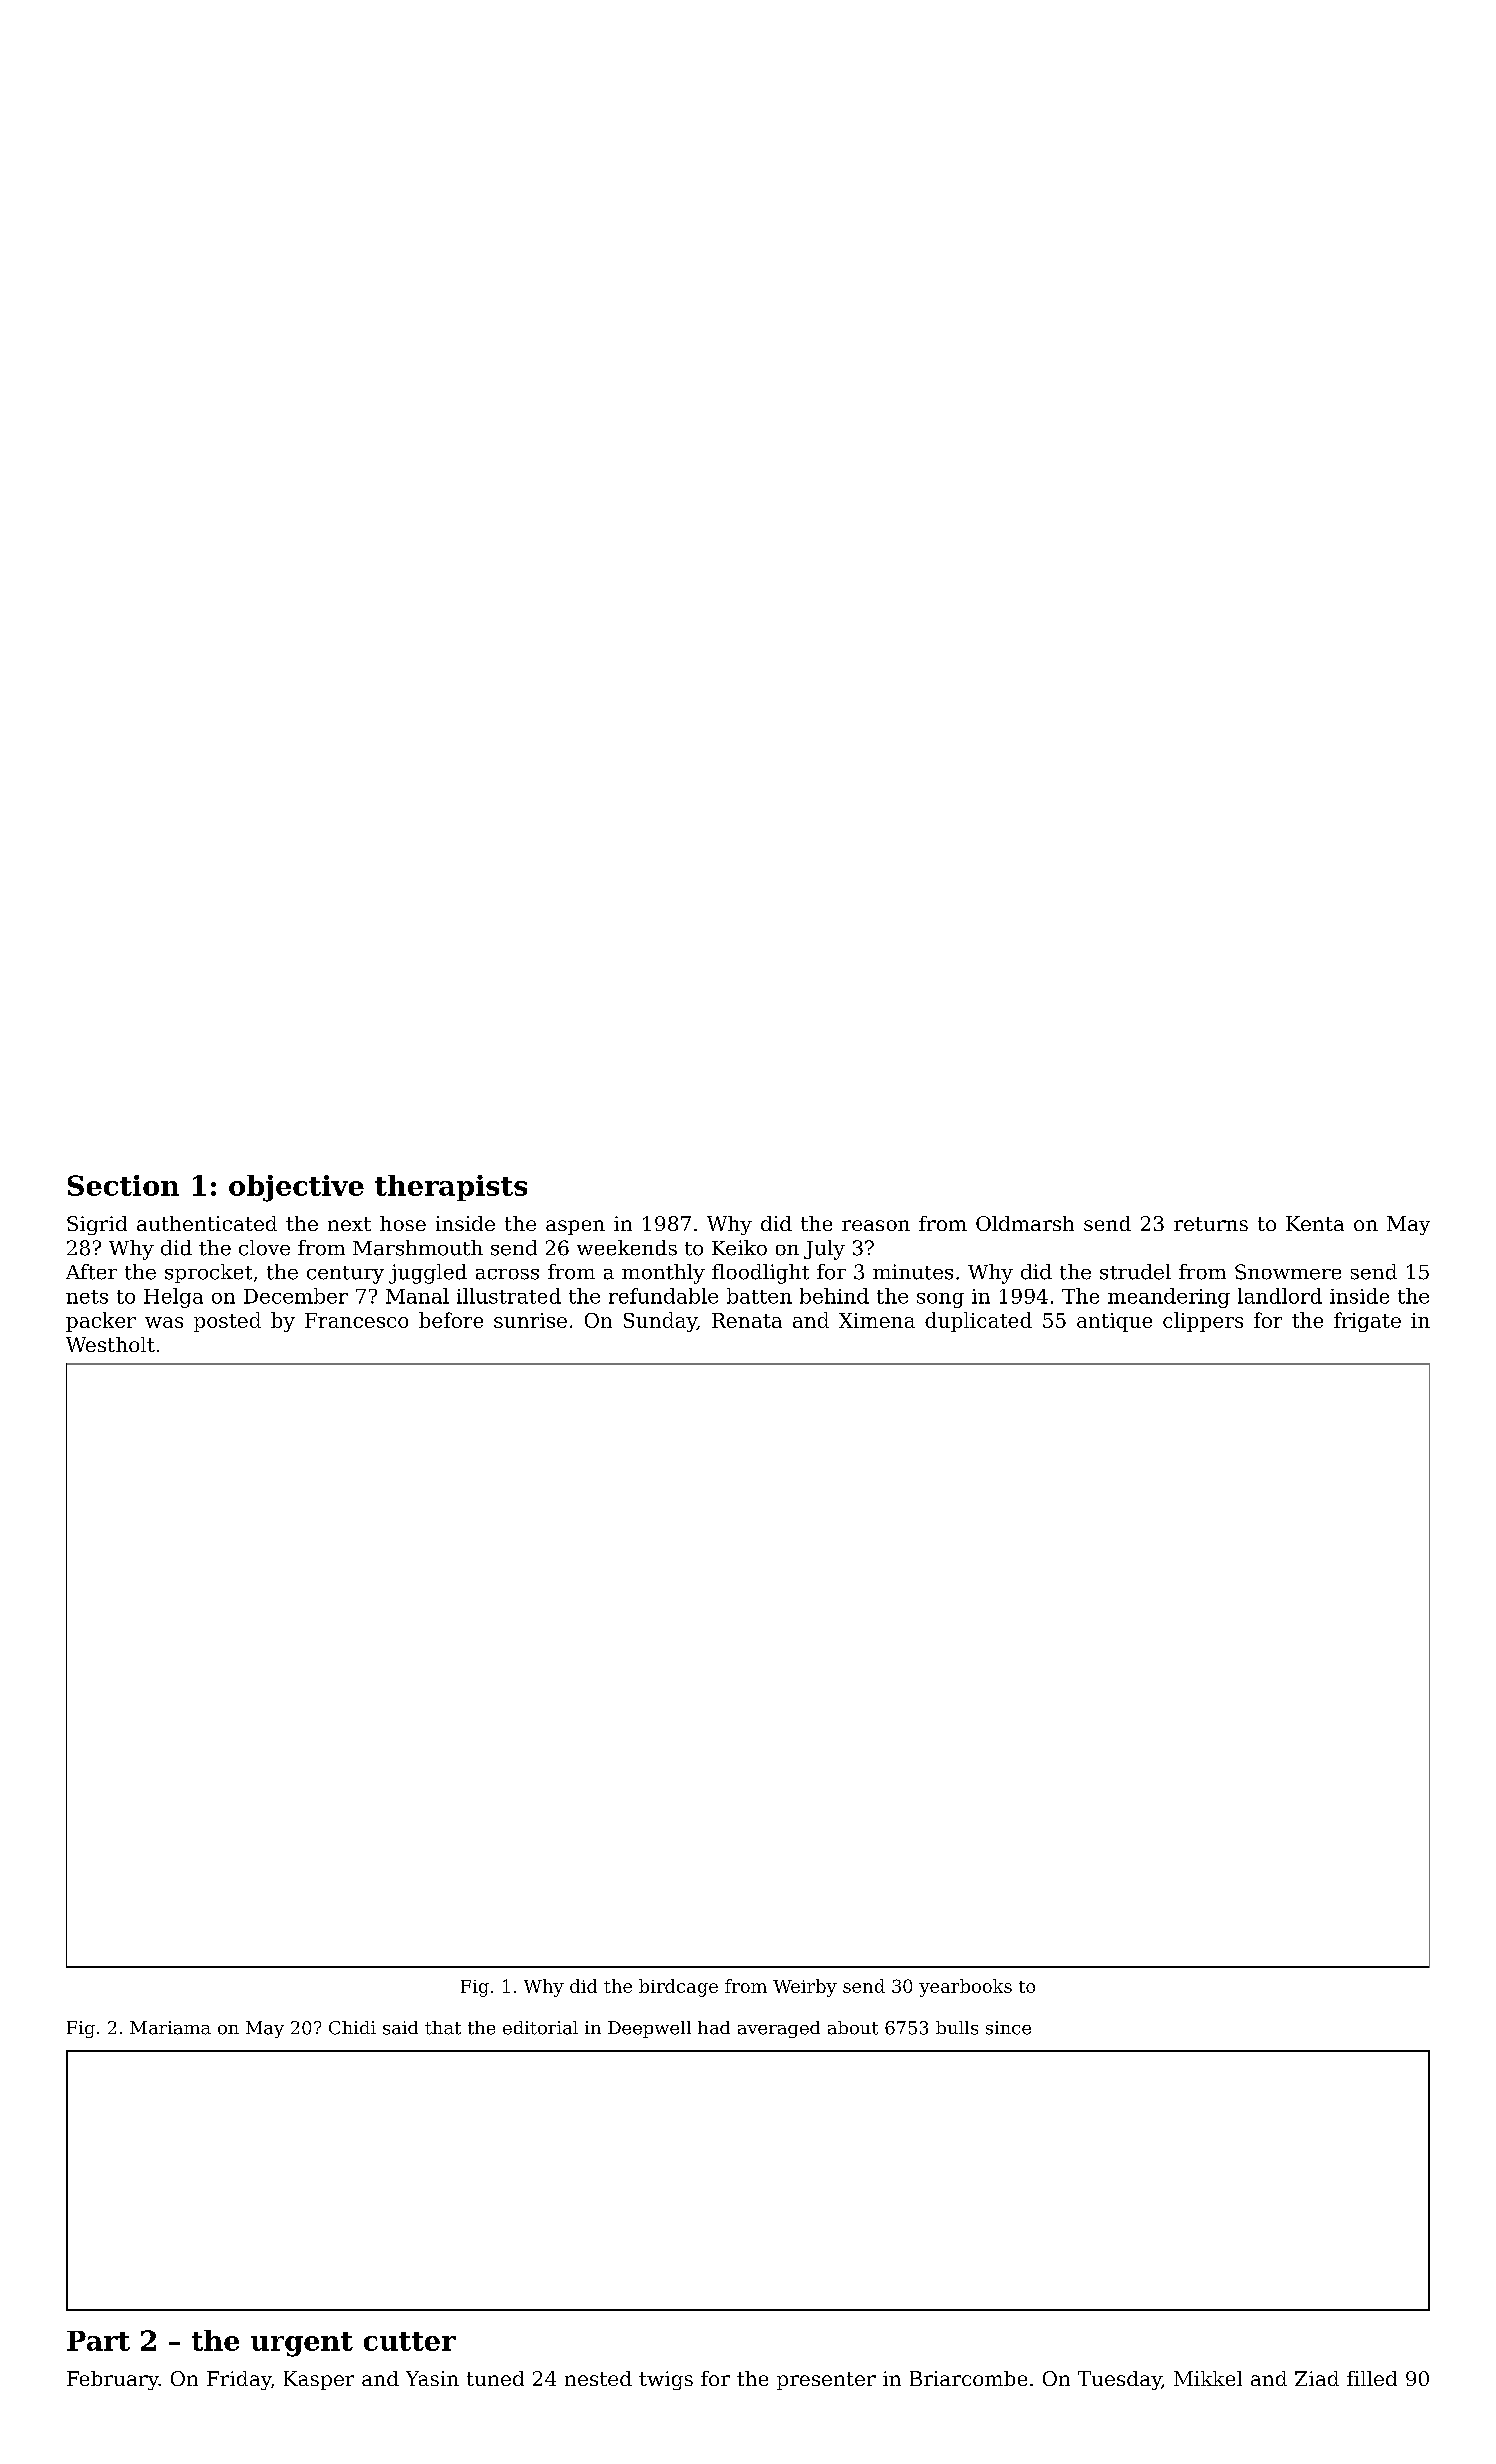 The height and width of the screenshot is (2464, 1496). Describe the element at coordinates (1169, 1298) in the screenshot. I see `meandering` at that location.
